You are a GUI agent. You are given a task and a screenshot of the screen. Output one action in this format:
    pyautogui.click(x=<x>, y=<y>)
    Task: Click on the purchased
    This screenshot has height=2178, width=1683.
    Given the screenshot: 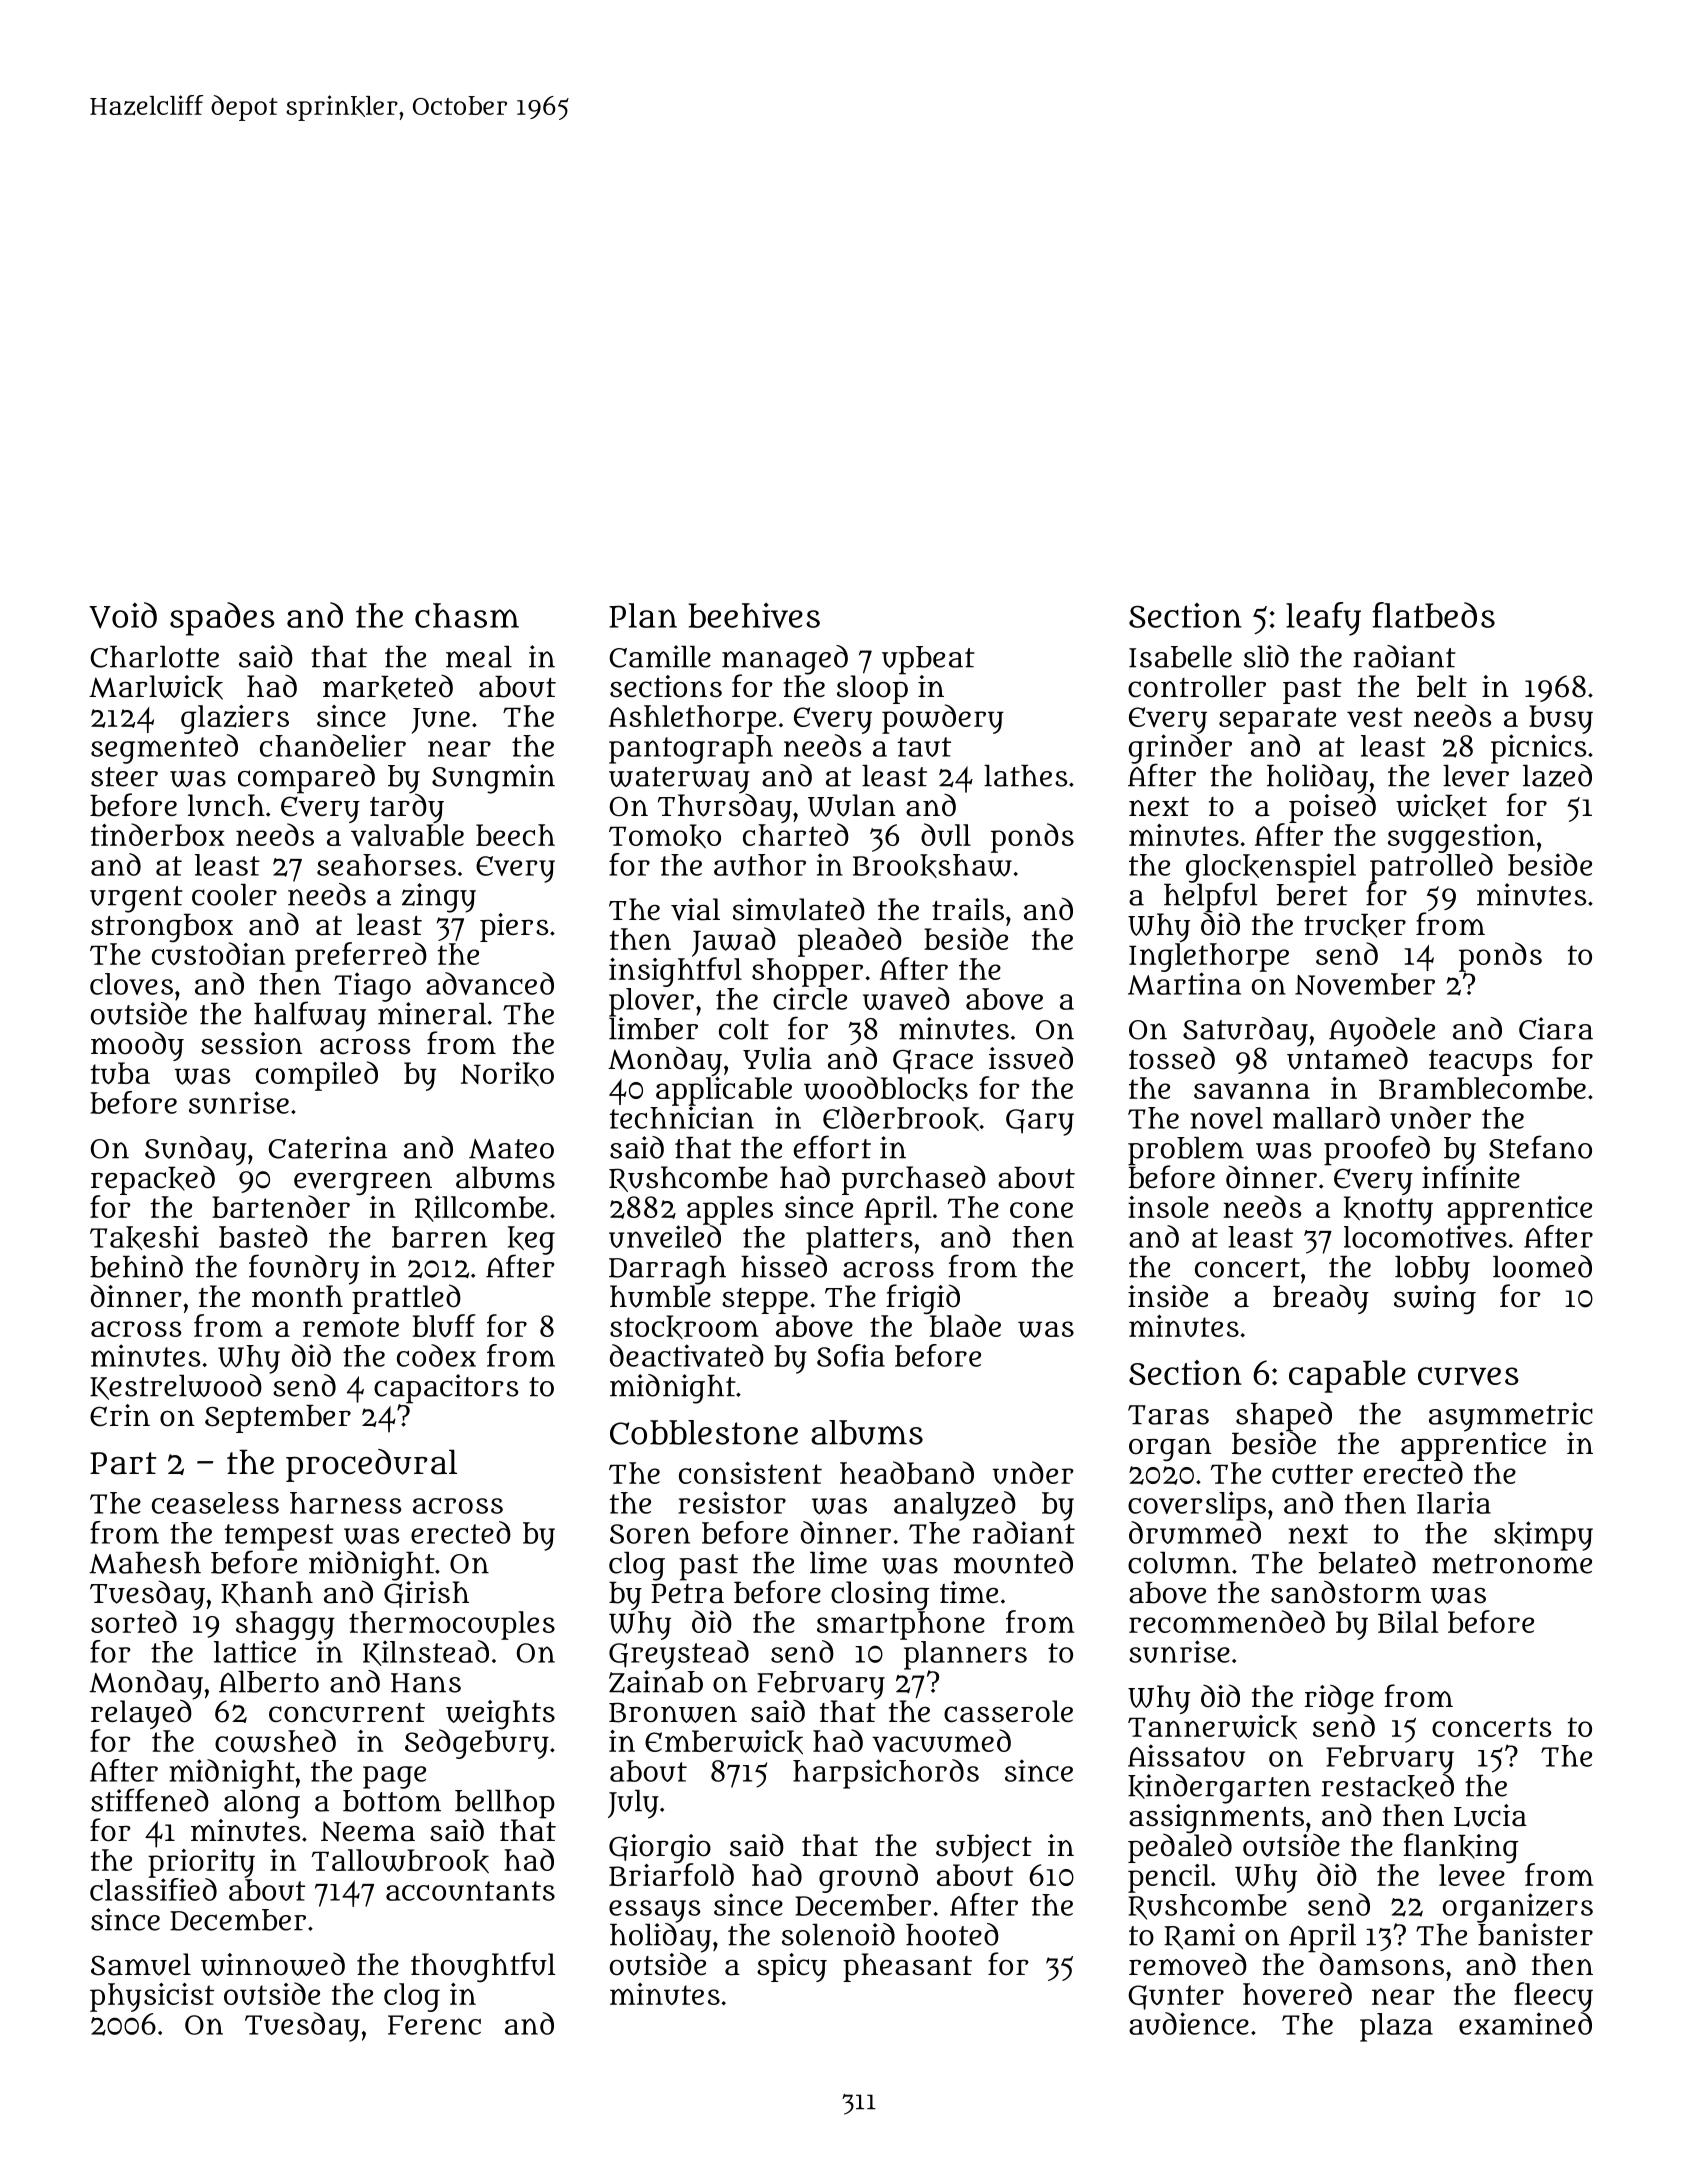 What is the action you would take?
    pyautogui.click(x=914, y=1180)
